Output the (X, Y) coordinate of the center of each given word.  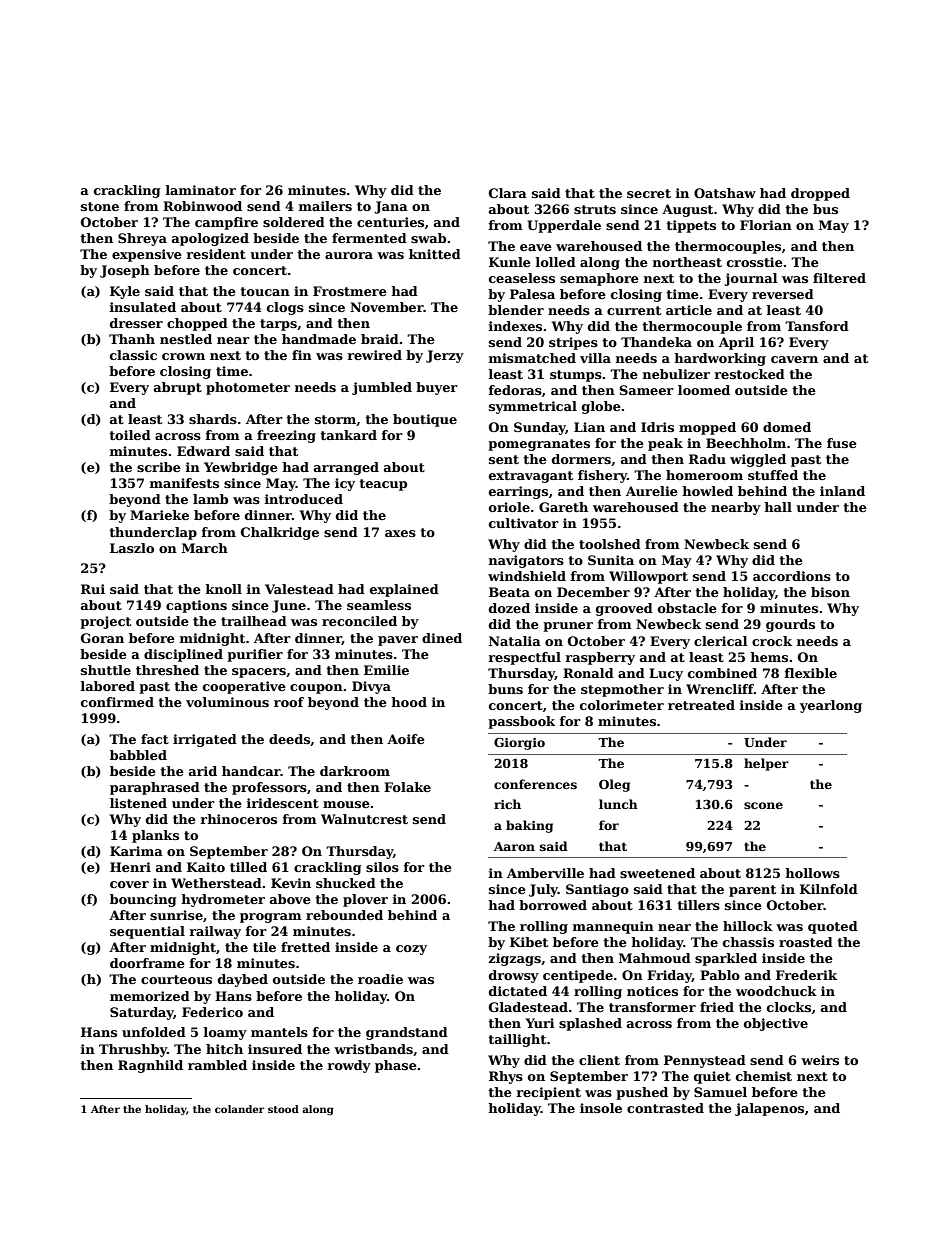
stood (283, 1109)
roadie (380, 979)
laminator (201, 190)
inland (842, 491)
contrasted (665, 1108)
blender (516, 310)
